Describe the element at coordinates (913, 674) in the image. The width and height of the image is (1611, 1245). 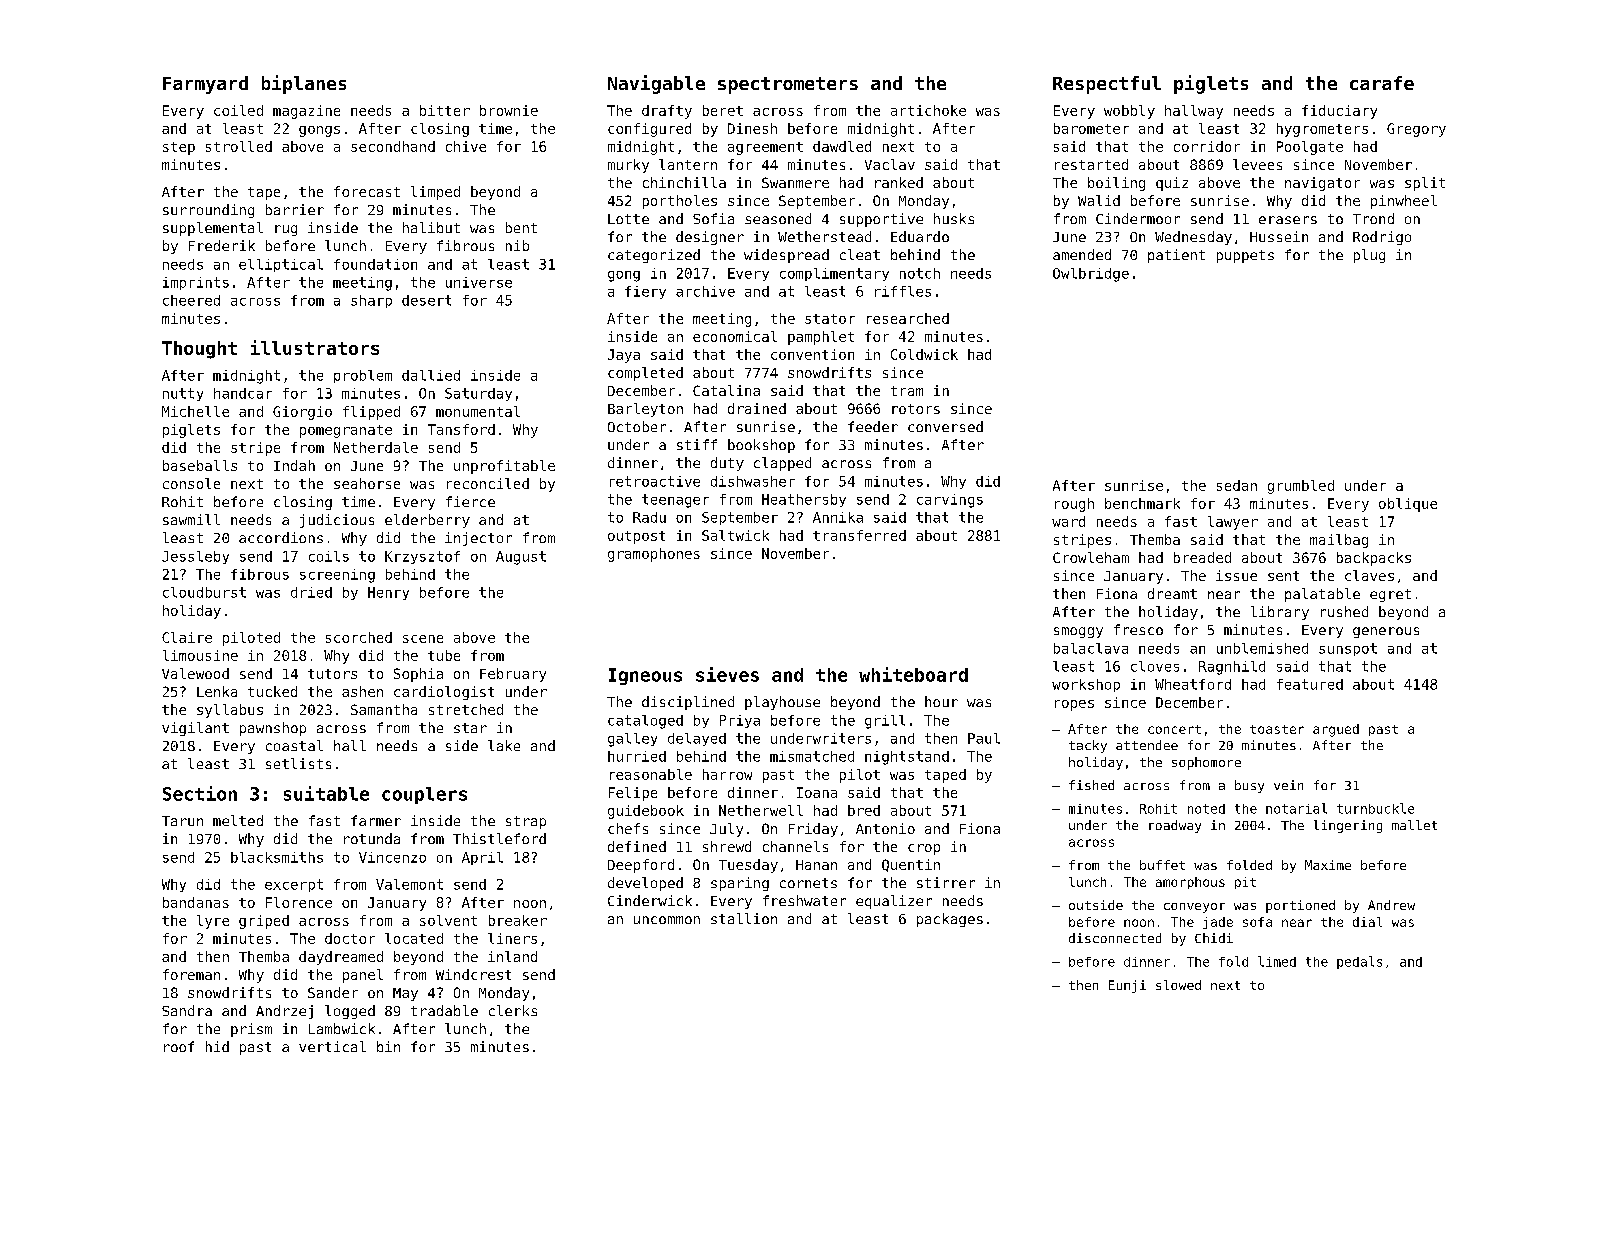
I see `whiteboard` at that location.
